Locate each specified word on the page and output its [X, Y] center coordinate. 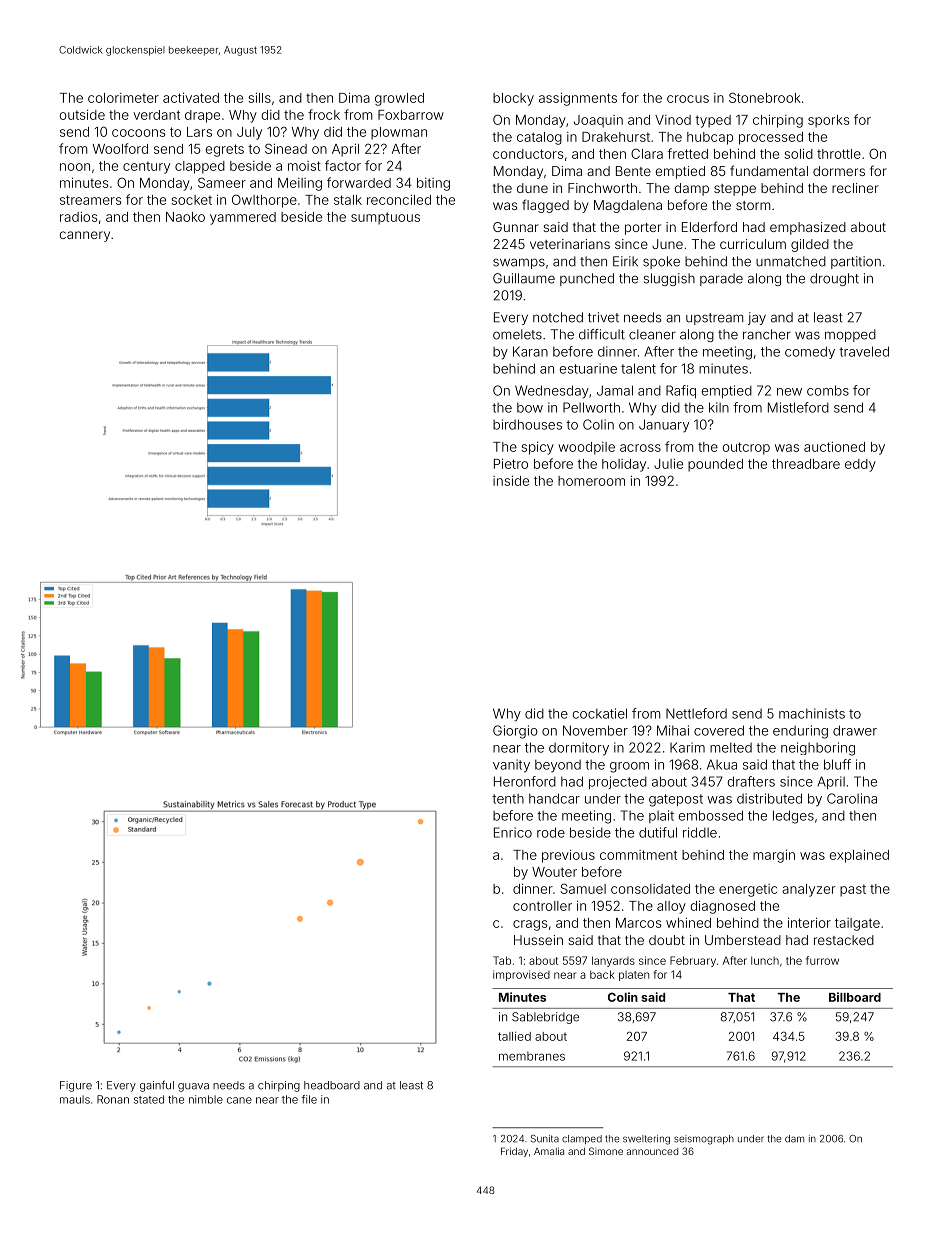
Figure [76, 1086]
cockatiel [600, 713]
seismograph [704, 1140]
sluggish [669, 279]
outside [82, 115]
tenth [508, 799]
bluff [837, 764]
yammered [243, 218]
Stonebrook [765, 97]
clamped [582, 1139]
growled [399, 99]
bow [530, 408]
